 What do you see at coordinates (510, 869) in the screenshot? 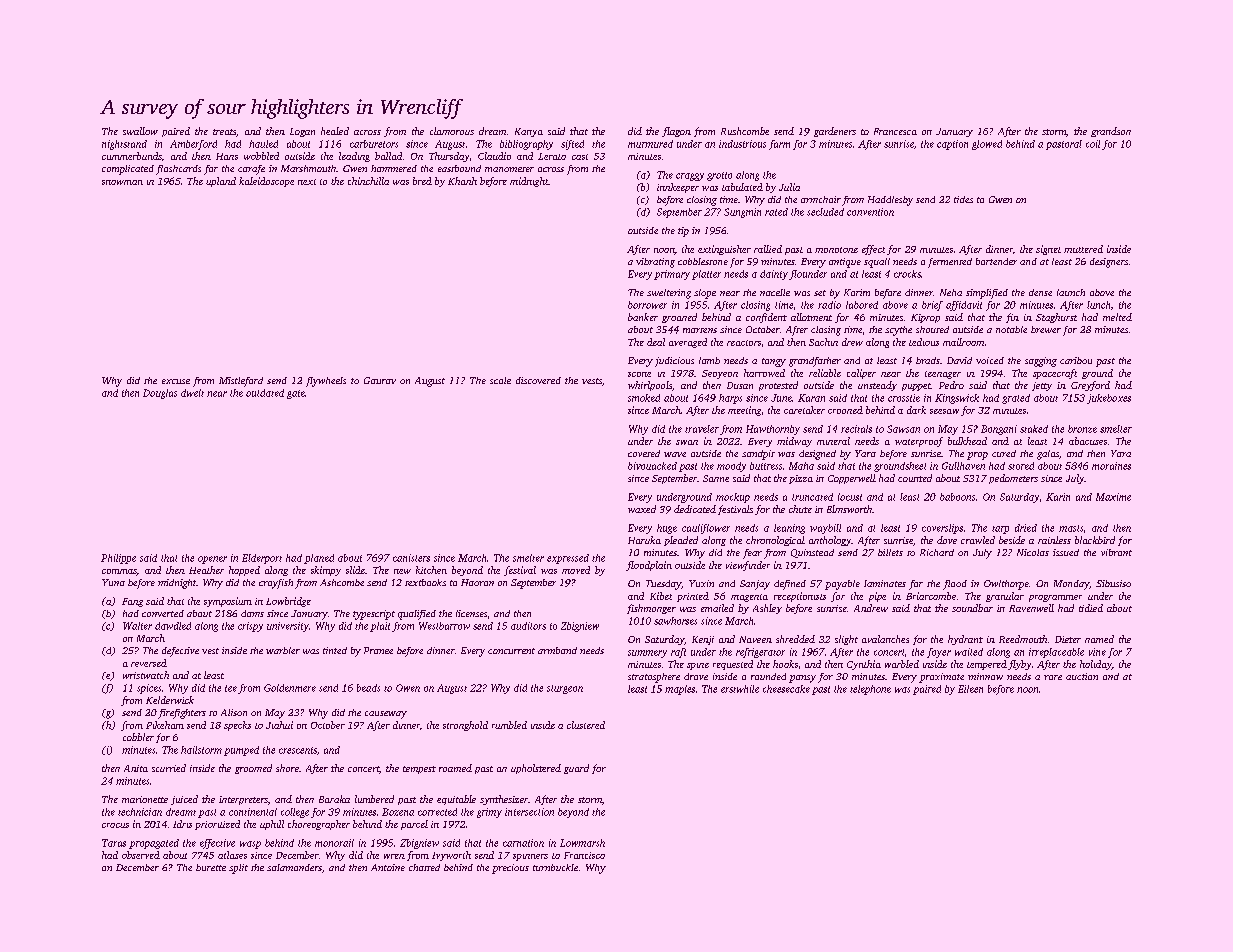
I see `precious` at bounding box center [510, 869].
